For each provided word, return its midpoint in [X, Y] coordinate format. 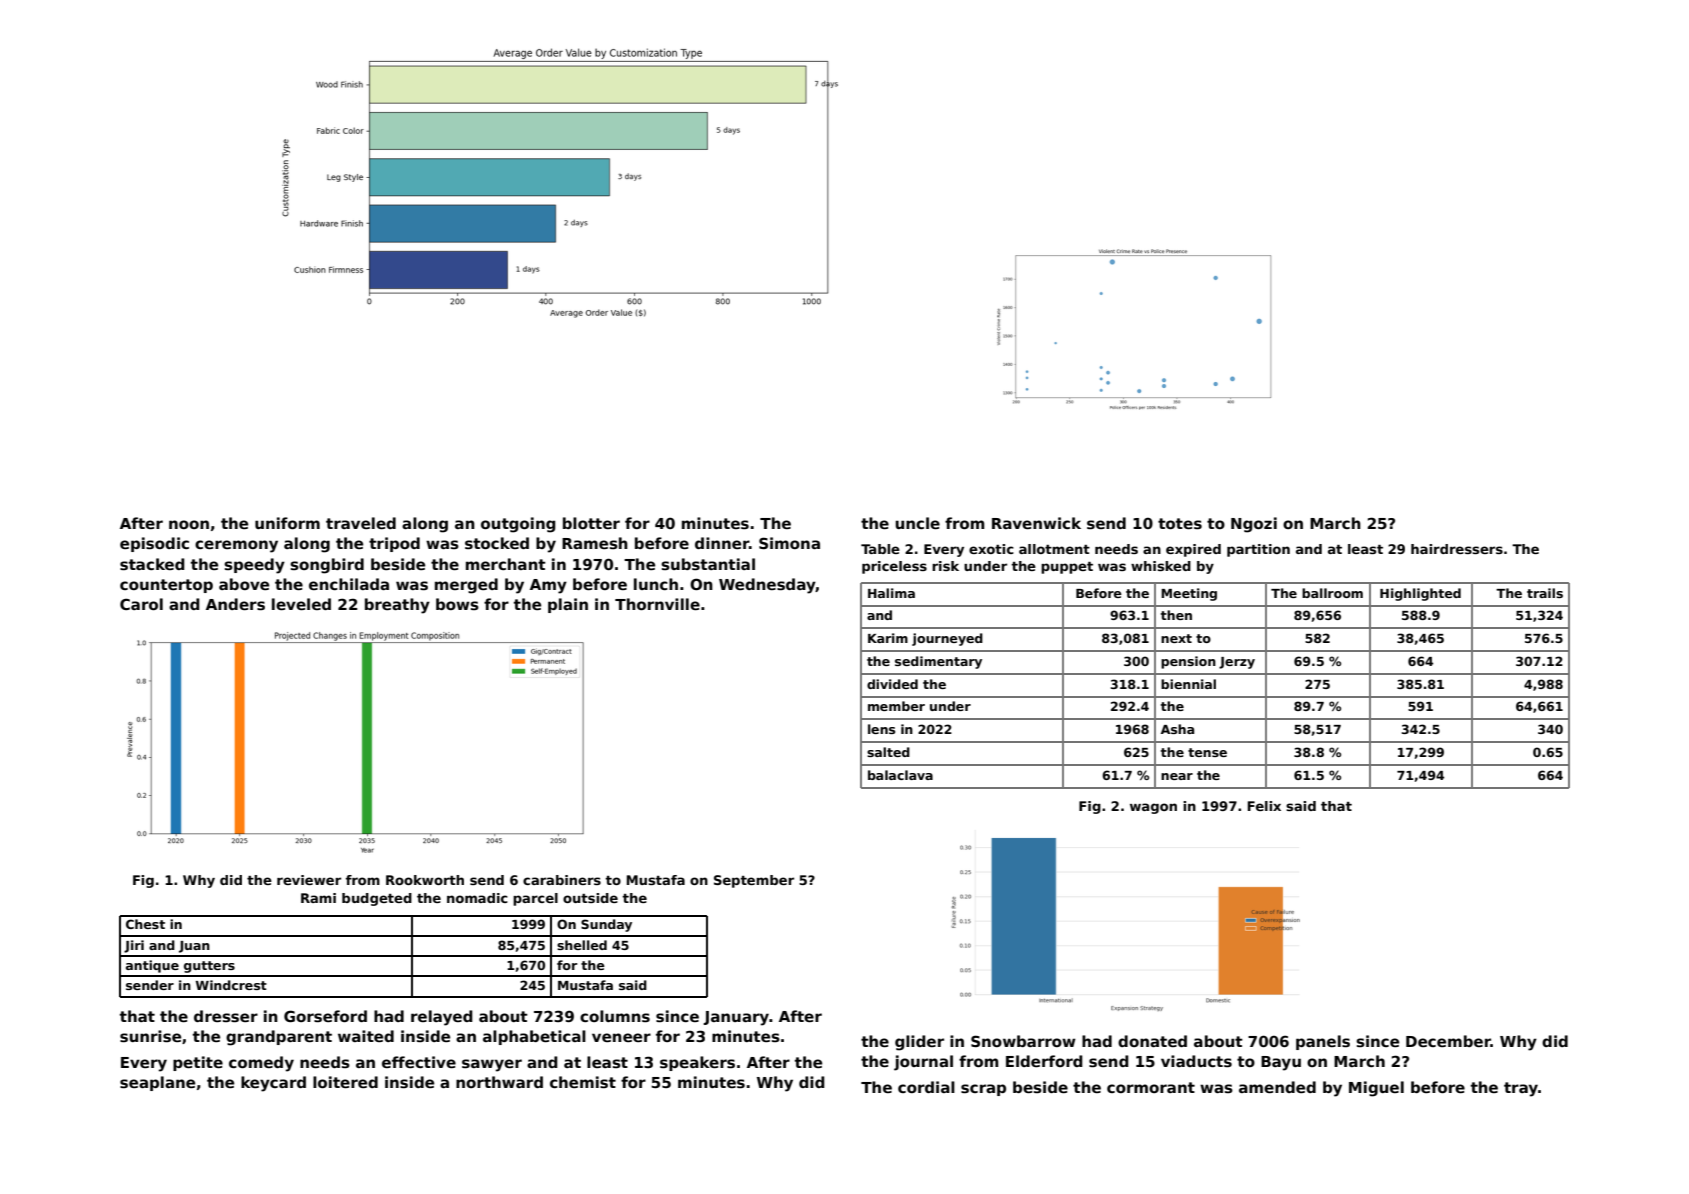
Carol [141, 604]
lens [881, 729]
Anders [235, 604]
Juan [194, 947]
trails [1545, 593]
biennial [1188, 684]
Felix [1264, 806]
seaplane [157, 1083]
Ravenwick [1036, 523]
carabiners [562, 880]
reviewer [309, 880]
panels [1323, 1042]
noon [189, 524]
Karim [888, 638]
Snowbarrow [1023, 1041]
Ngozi [1254, 525]
